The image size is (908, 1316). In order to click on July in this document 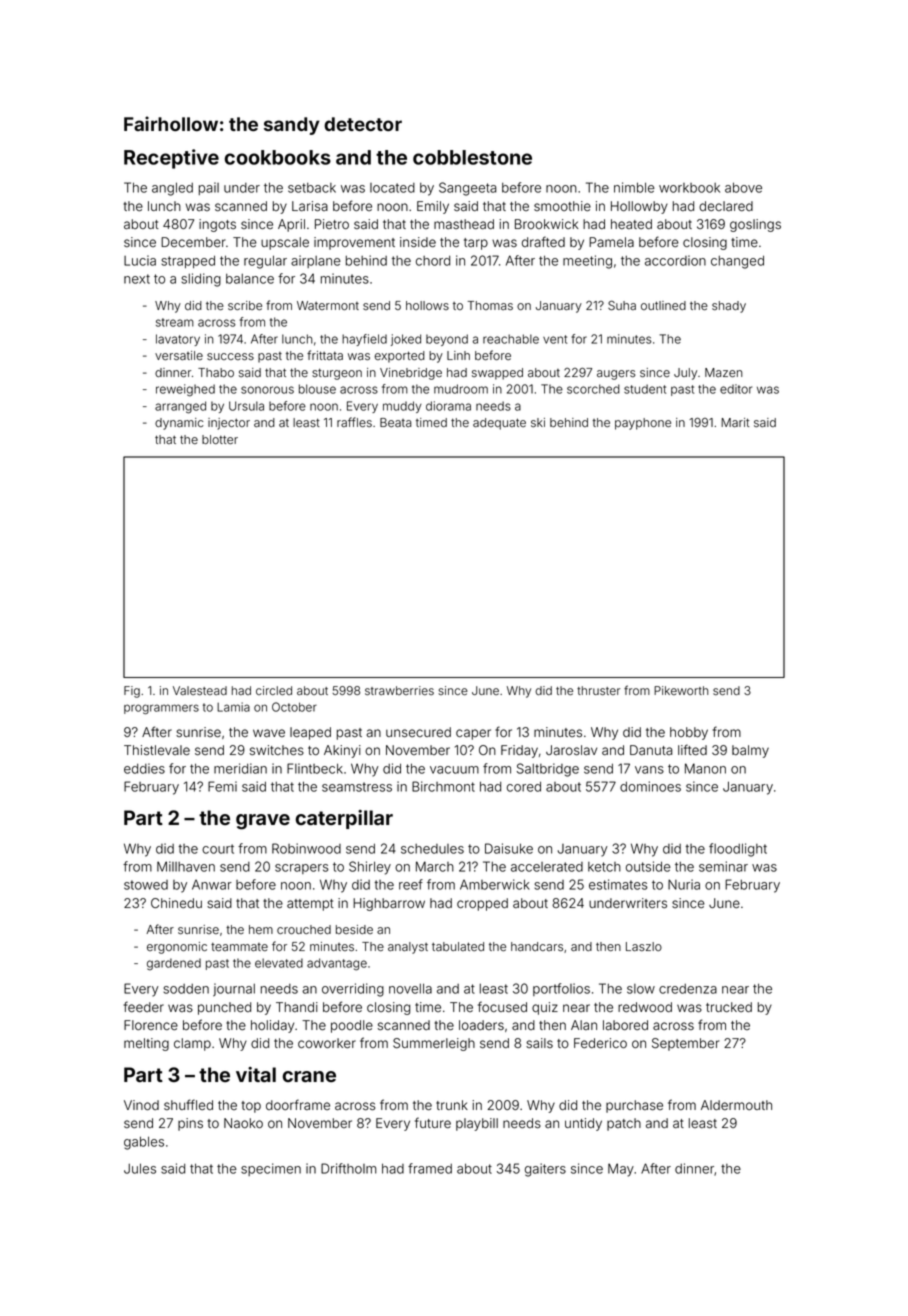, I will do `click(685, 374)`.
